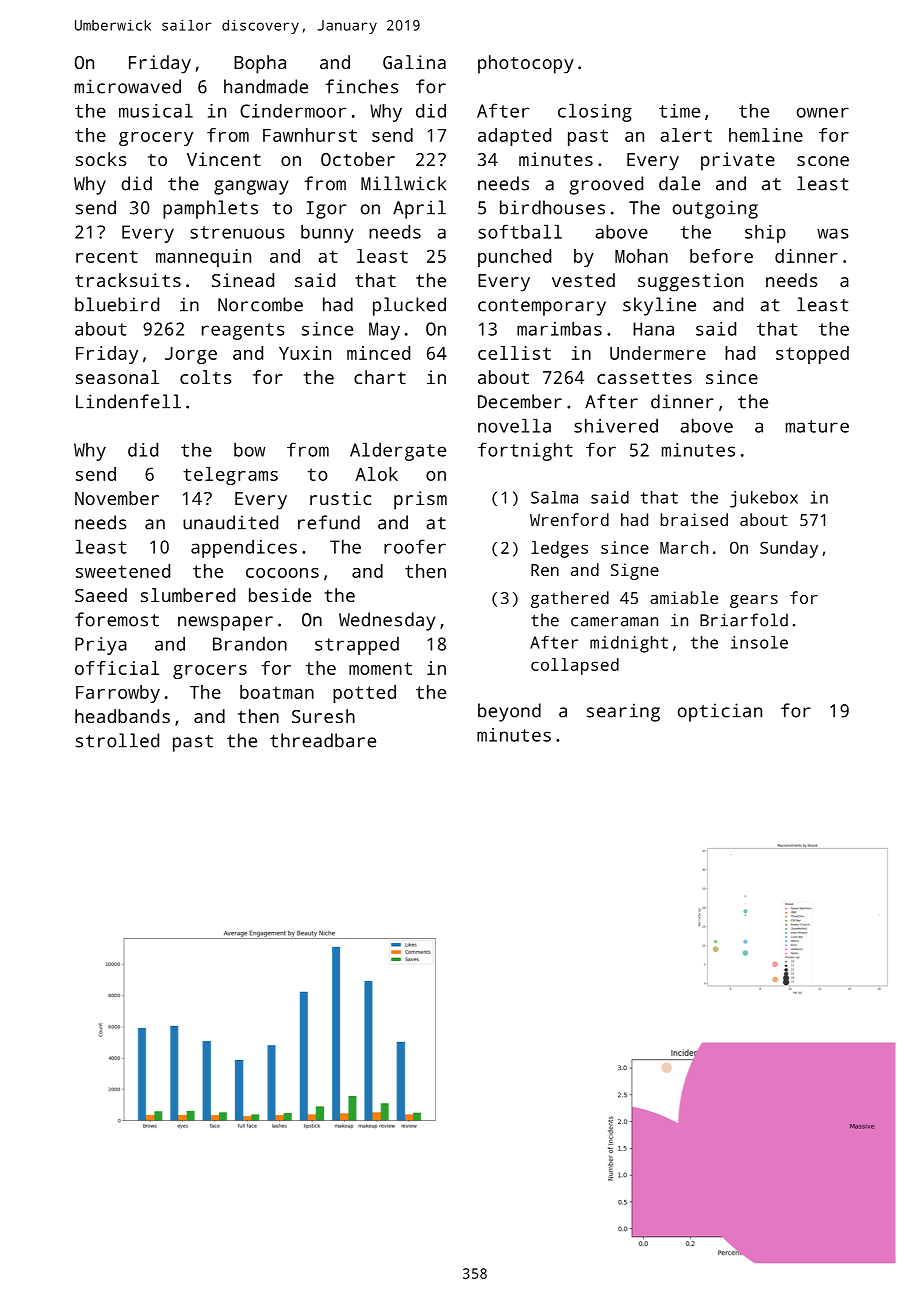  I want to click on Galina, so click(414, 62).
